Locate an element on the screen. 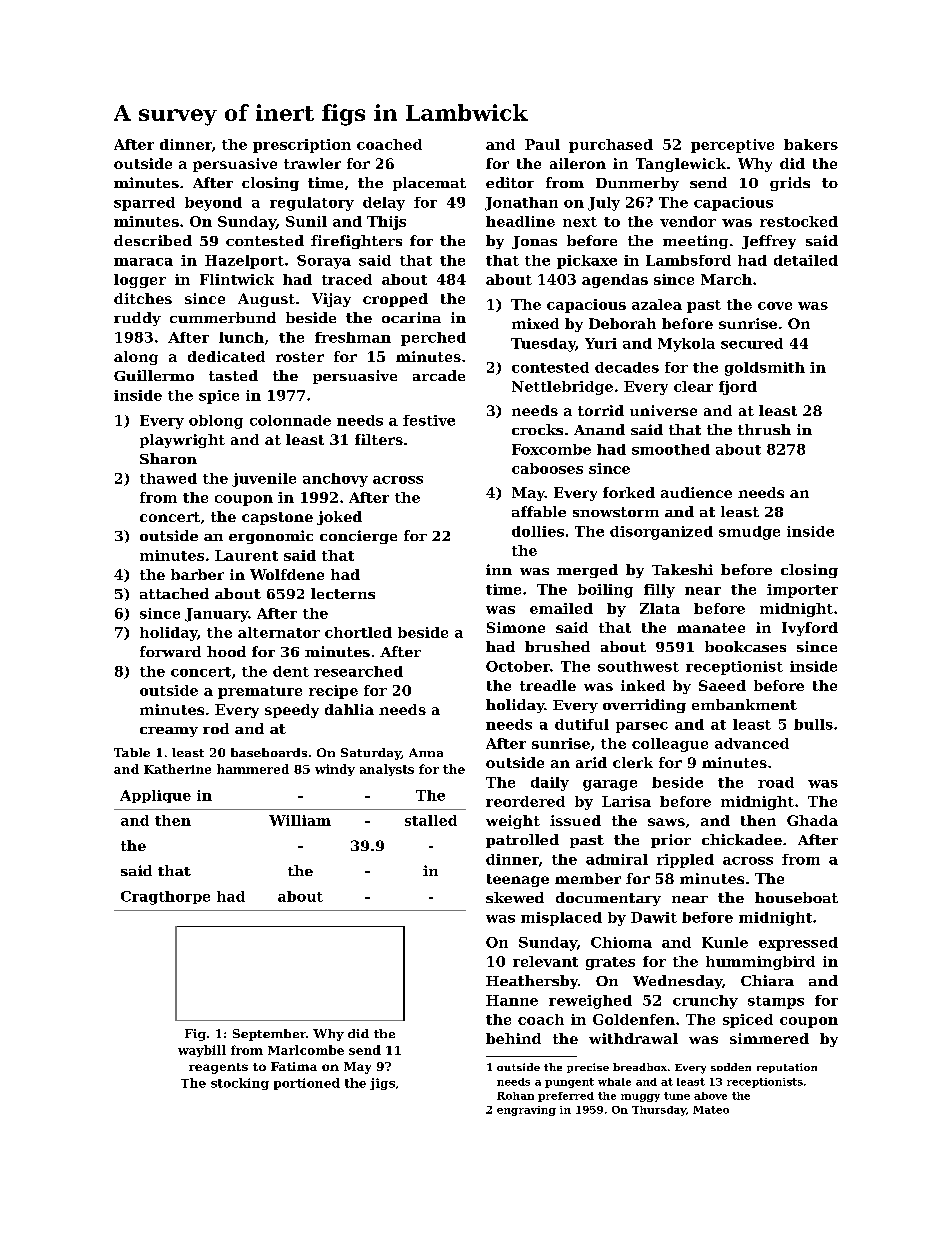 This screenshot has width=952, height=1233. skewed is located at coordinates (515, 897).
